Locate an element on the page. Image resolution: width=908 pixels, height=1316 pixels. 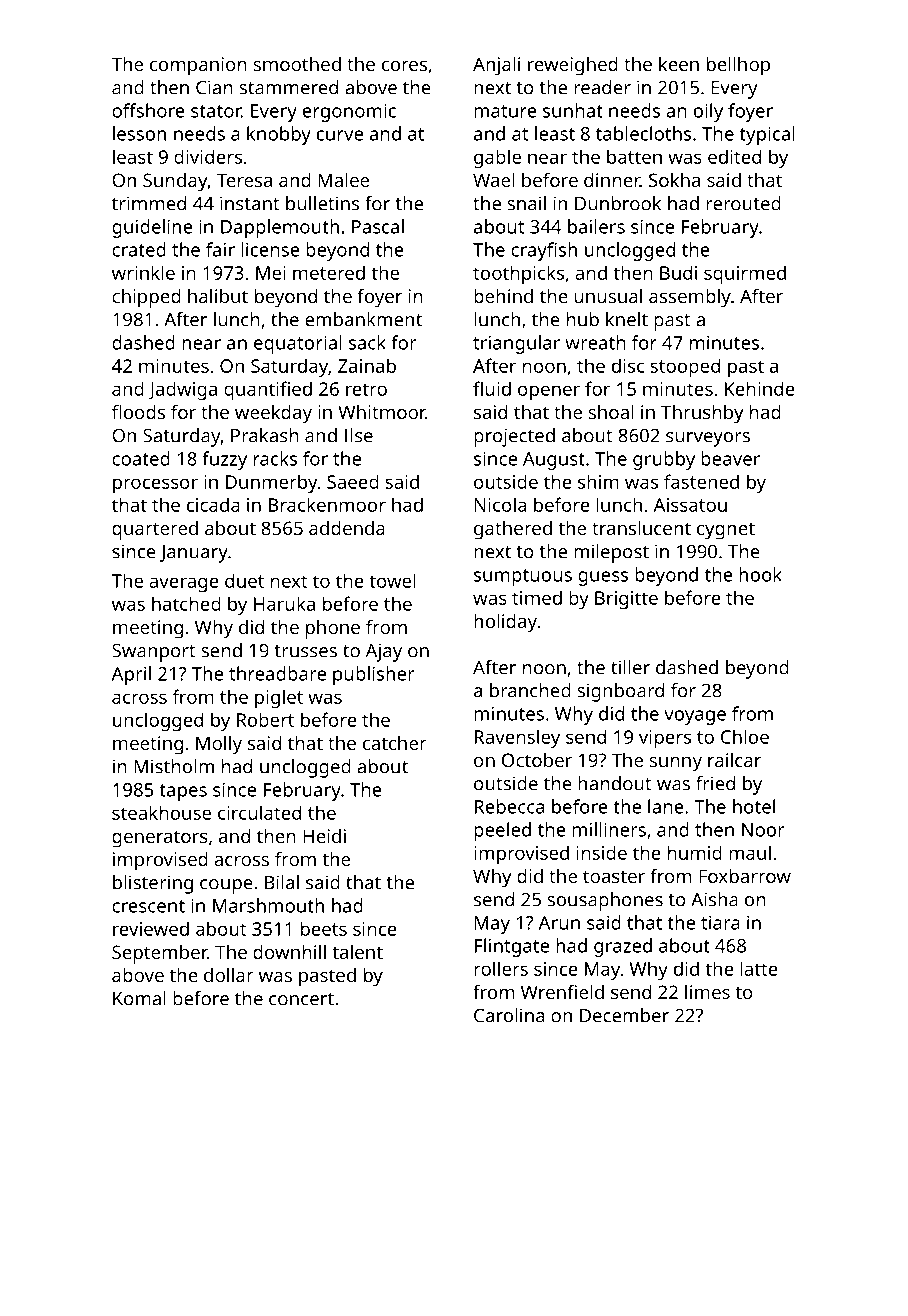
addenda is located at coordinates (347, 528).
